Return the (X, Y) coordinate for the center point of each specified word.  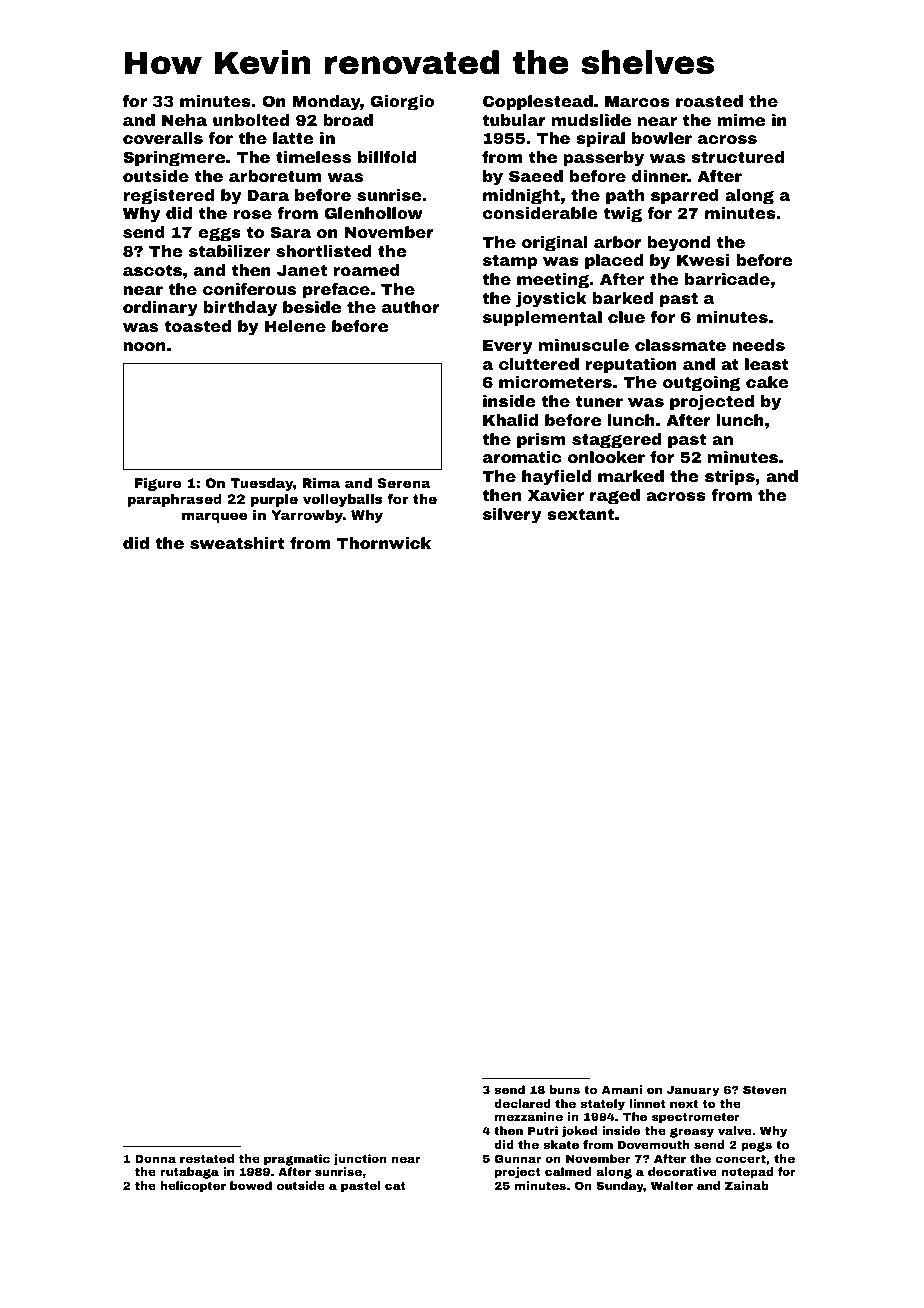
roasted (709, 101)
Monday (326, 103)
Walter (672, 1185)
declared (522, 1103)
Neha (184, 120)
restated (207, 1158)
